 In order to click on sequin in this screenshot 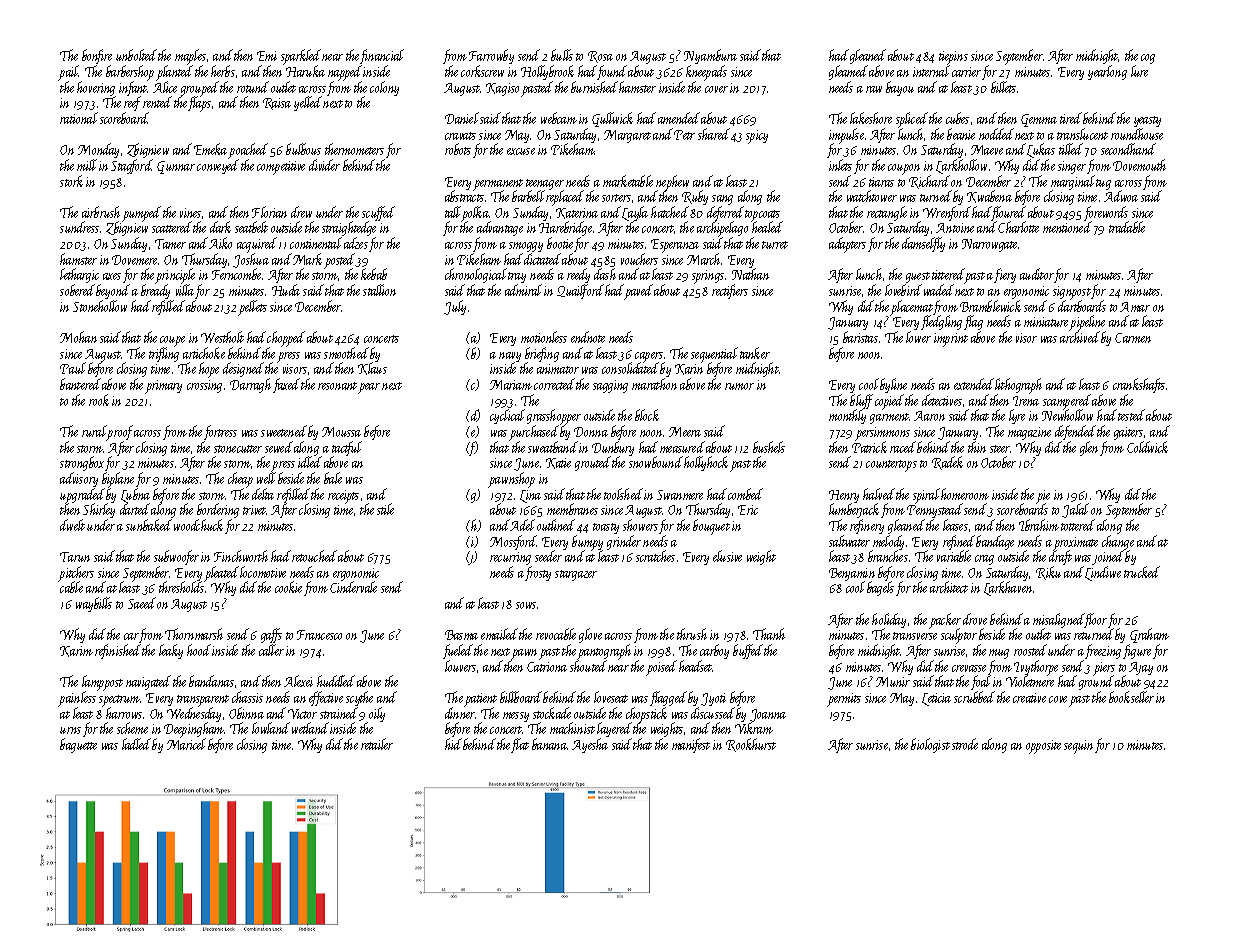, I will do `click(1078, 747)`.
